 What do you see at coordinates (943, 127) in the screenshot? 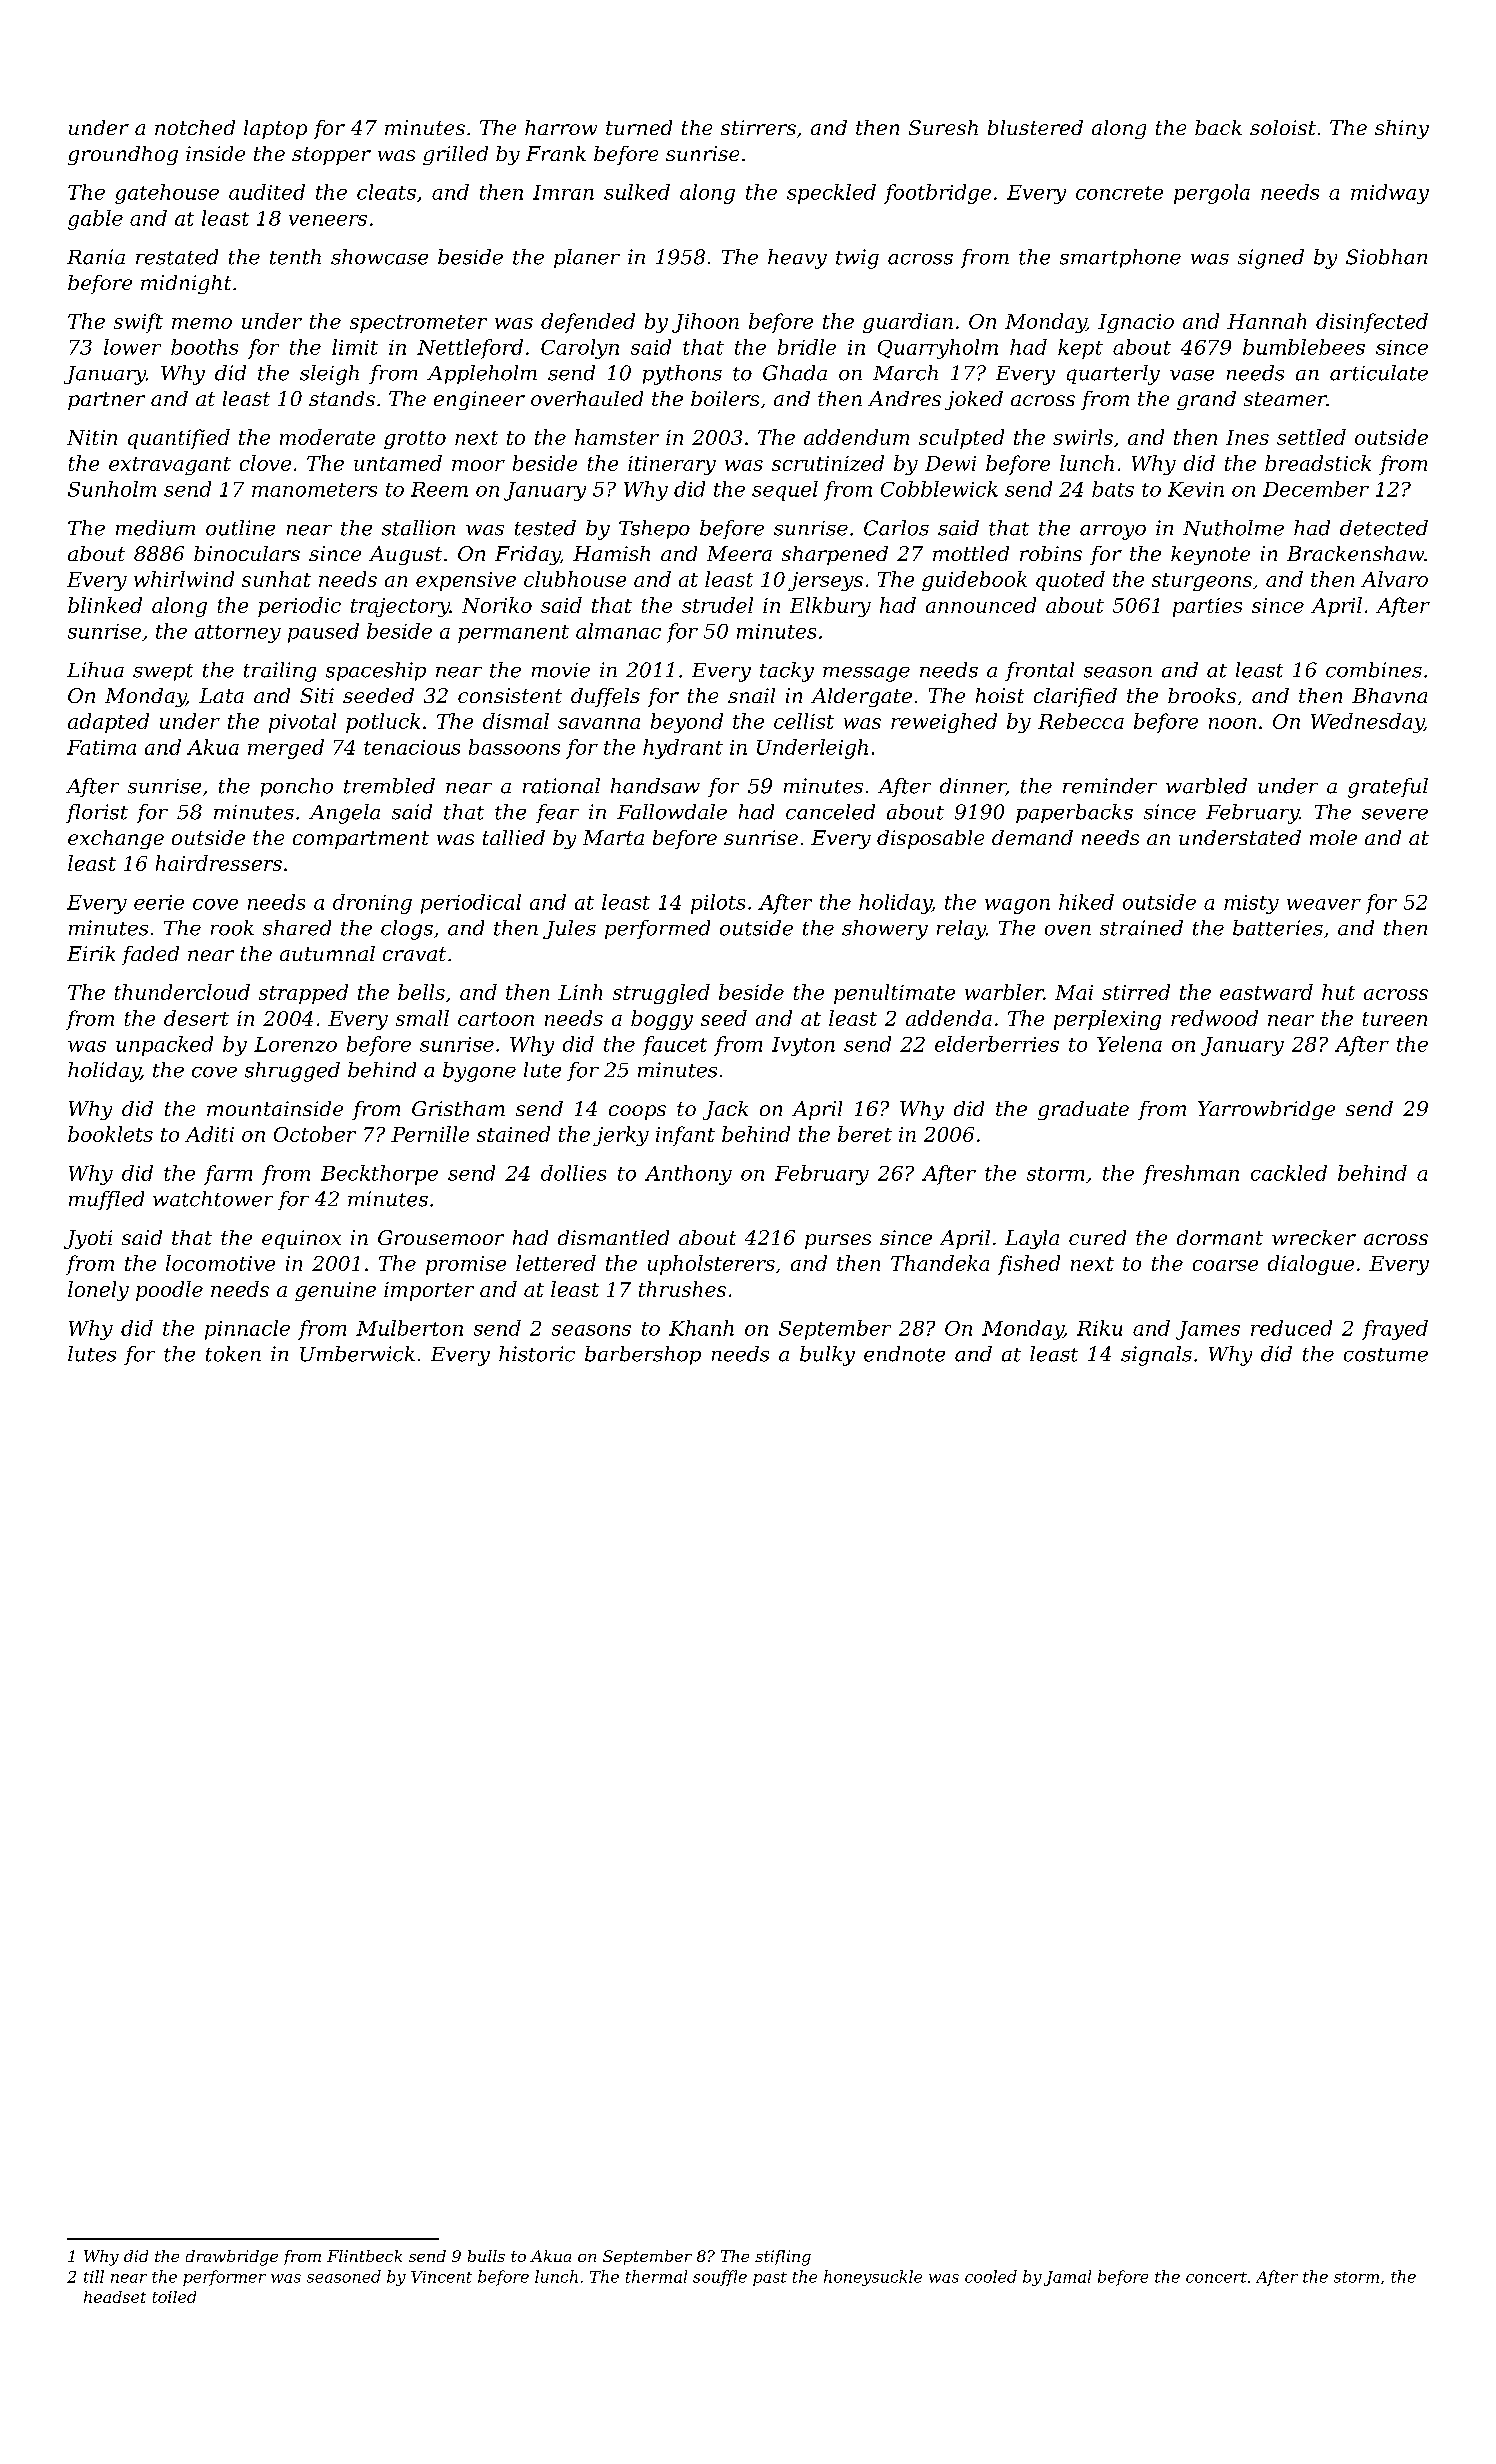
I see `Suresh` at bounding box center [943, 127].
